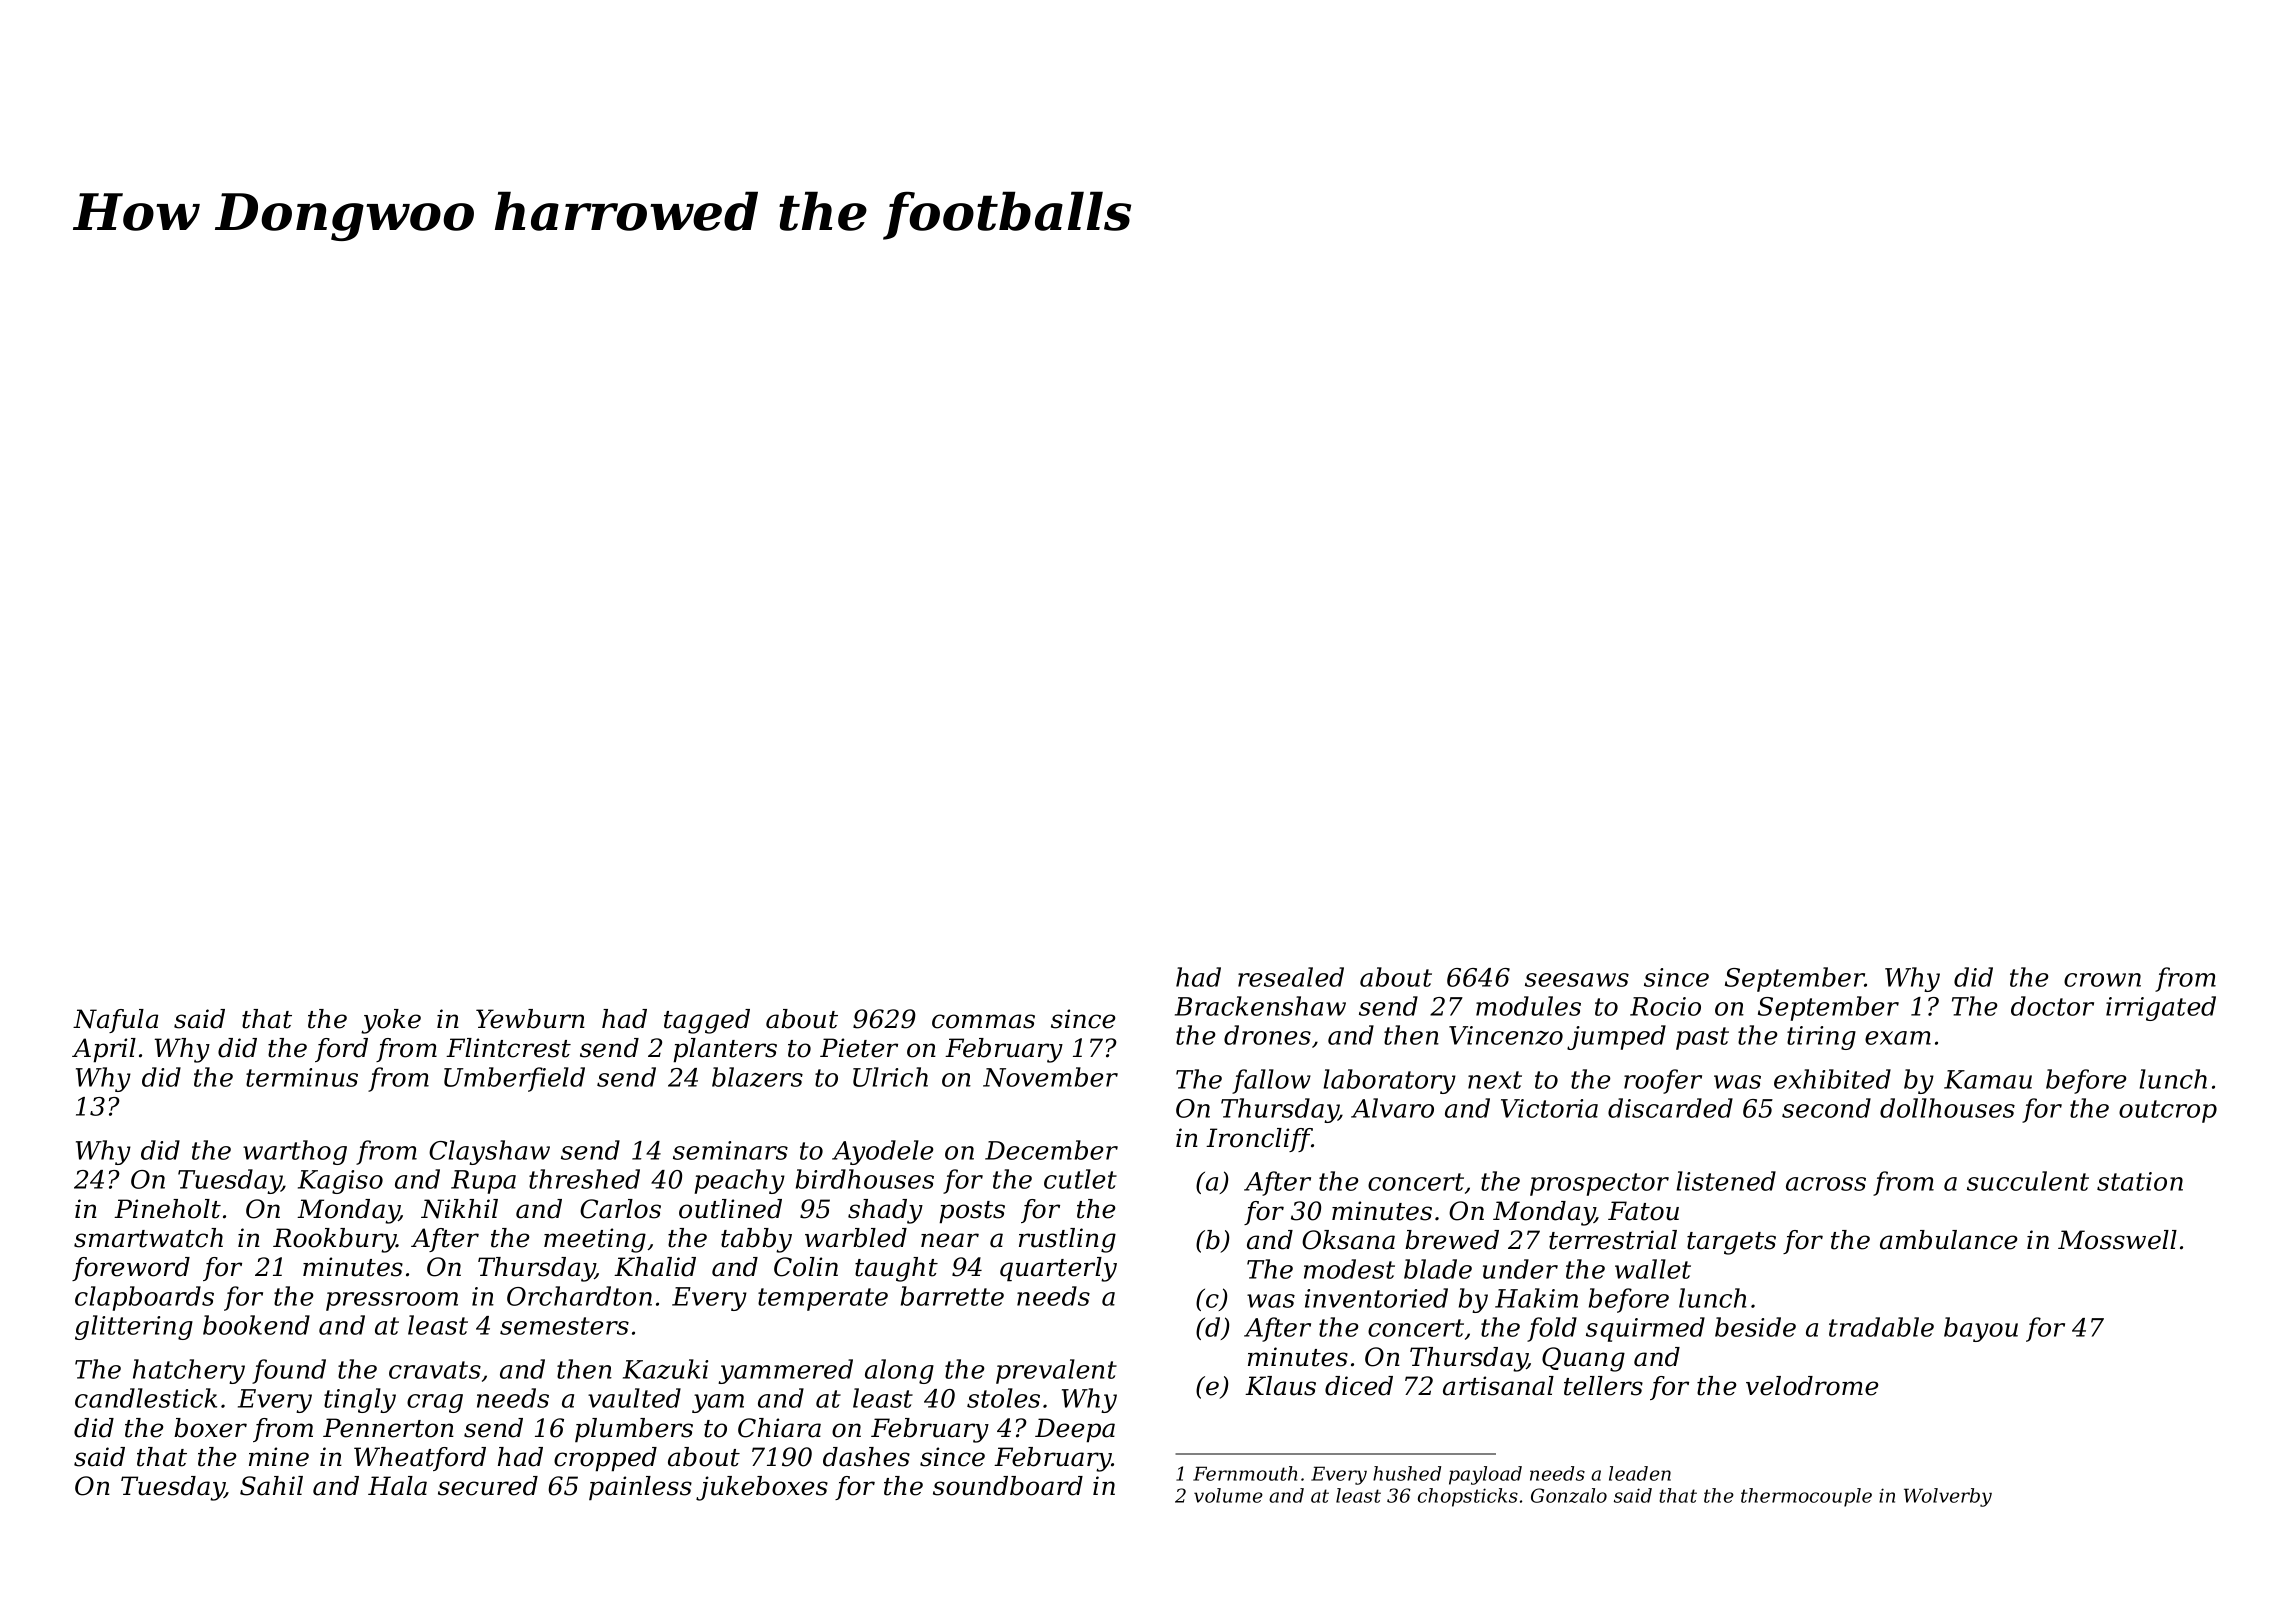  What do you see at coordinates (483, 1182) in the page?
I see `Rupa` at bounding box center [483, 1182].
